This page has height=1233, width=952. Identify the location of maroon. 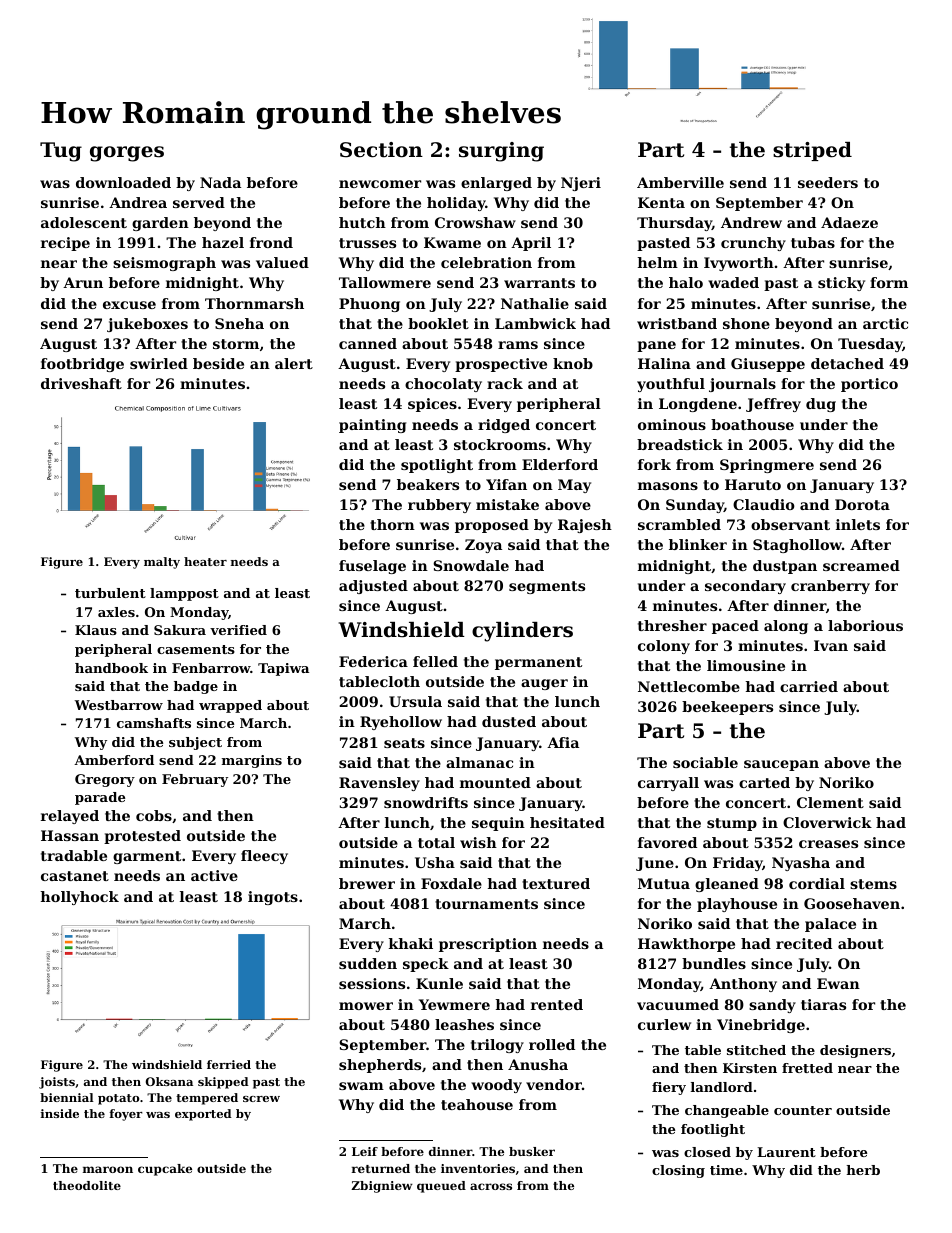
(108, 1169).
